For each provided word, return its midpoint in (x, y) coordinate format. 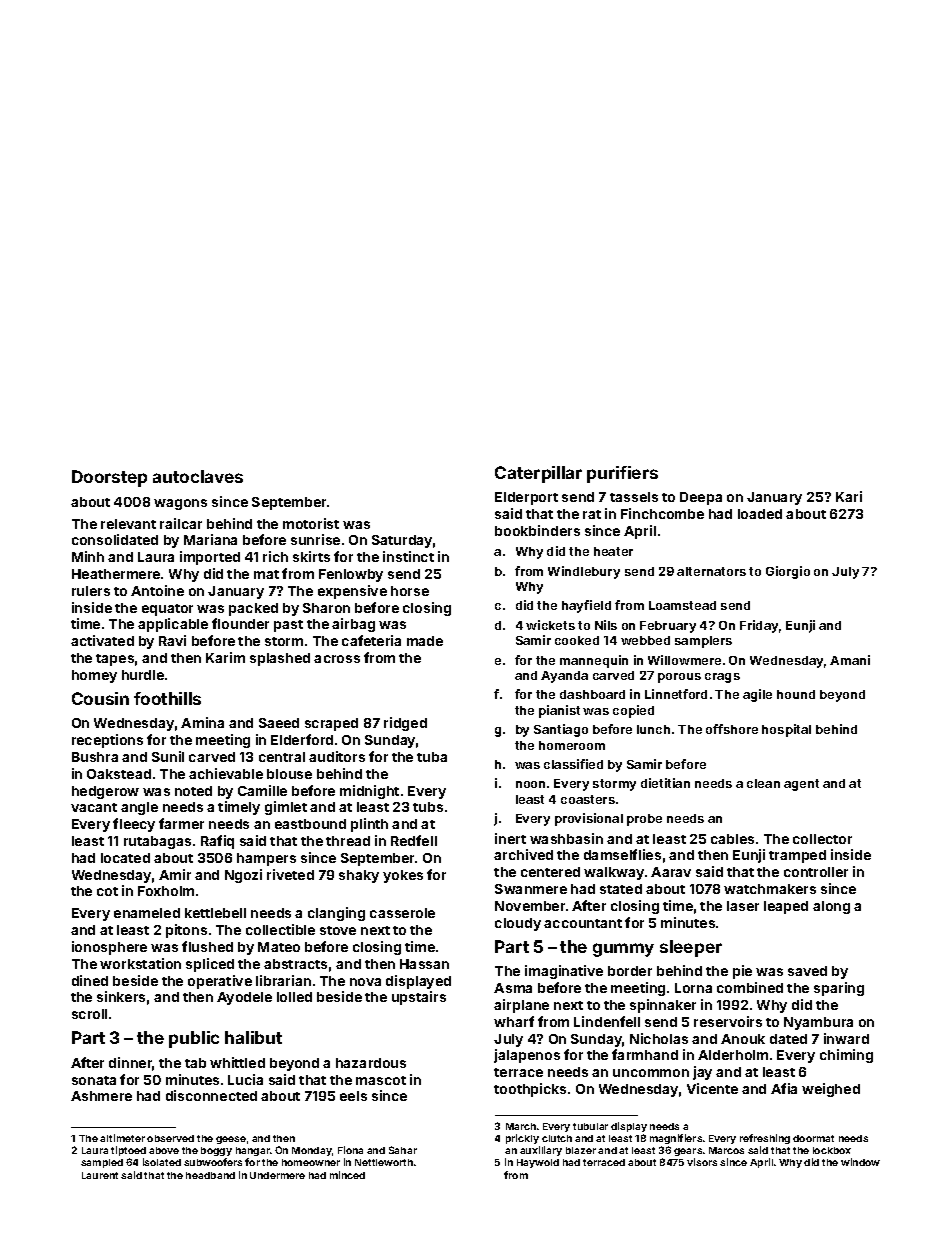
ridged (405, 724)
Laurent (100, 1175)
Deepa (701, 498)
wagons (180, 504)
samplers (703, 642)
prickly (522, 1139)
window (860, 1162)
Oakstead (119, 774)
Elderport (526, 498)
